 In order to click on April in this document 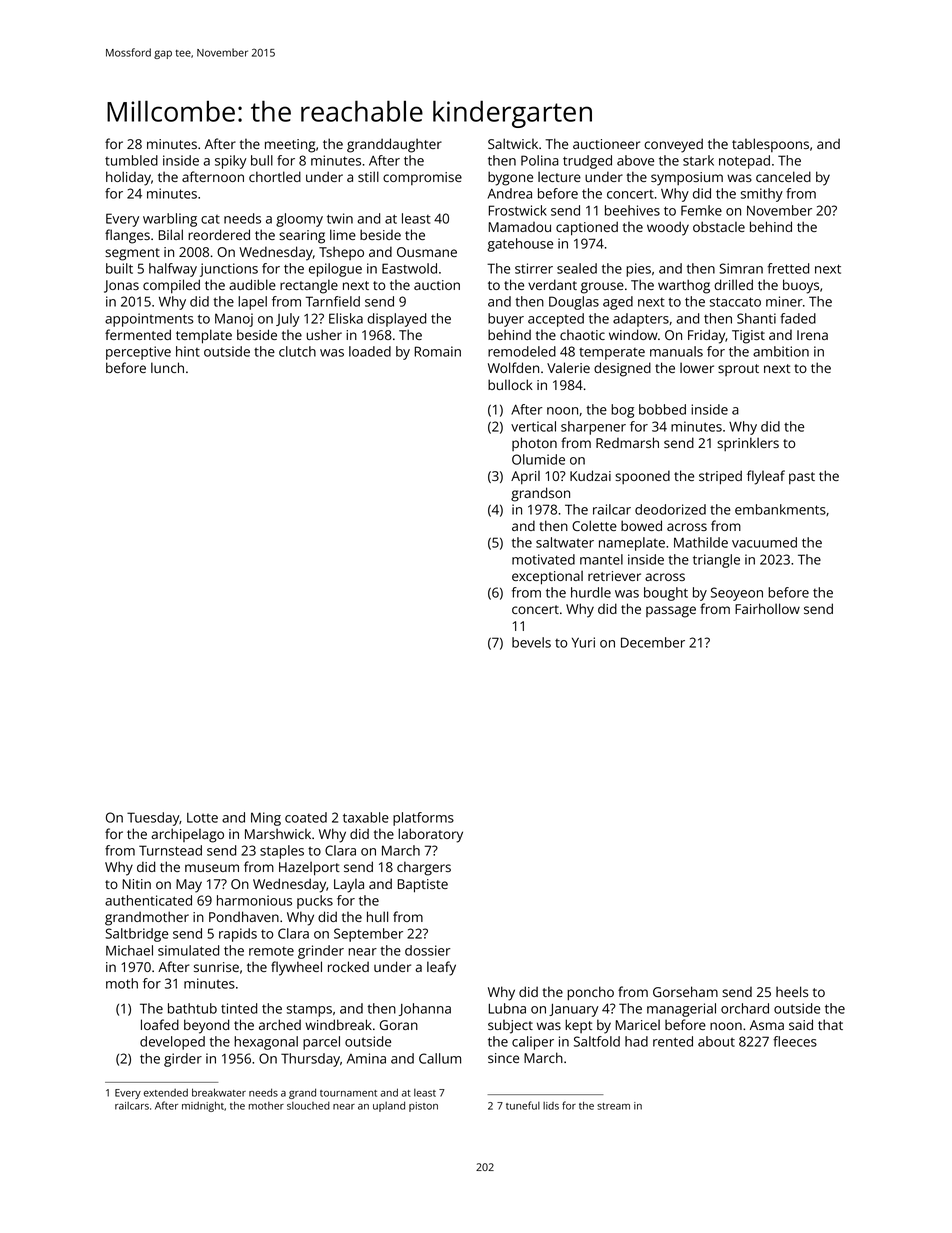, I will do `click(525, 477)`.
